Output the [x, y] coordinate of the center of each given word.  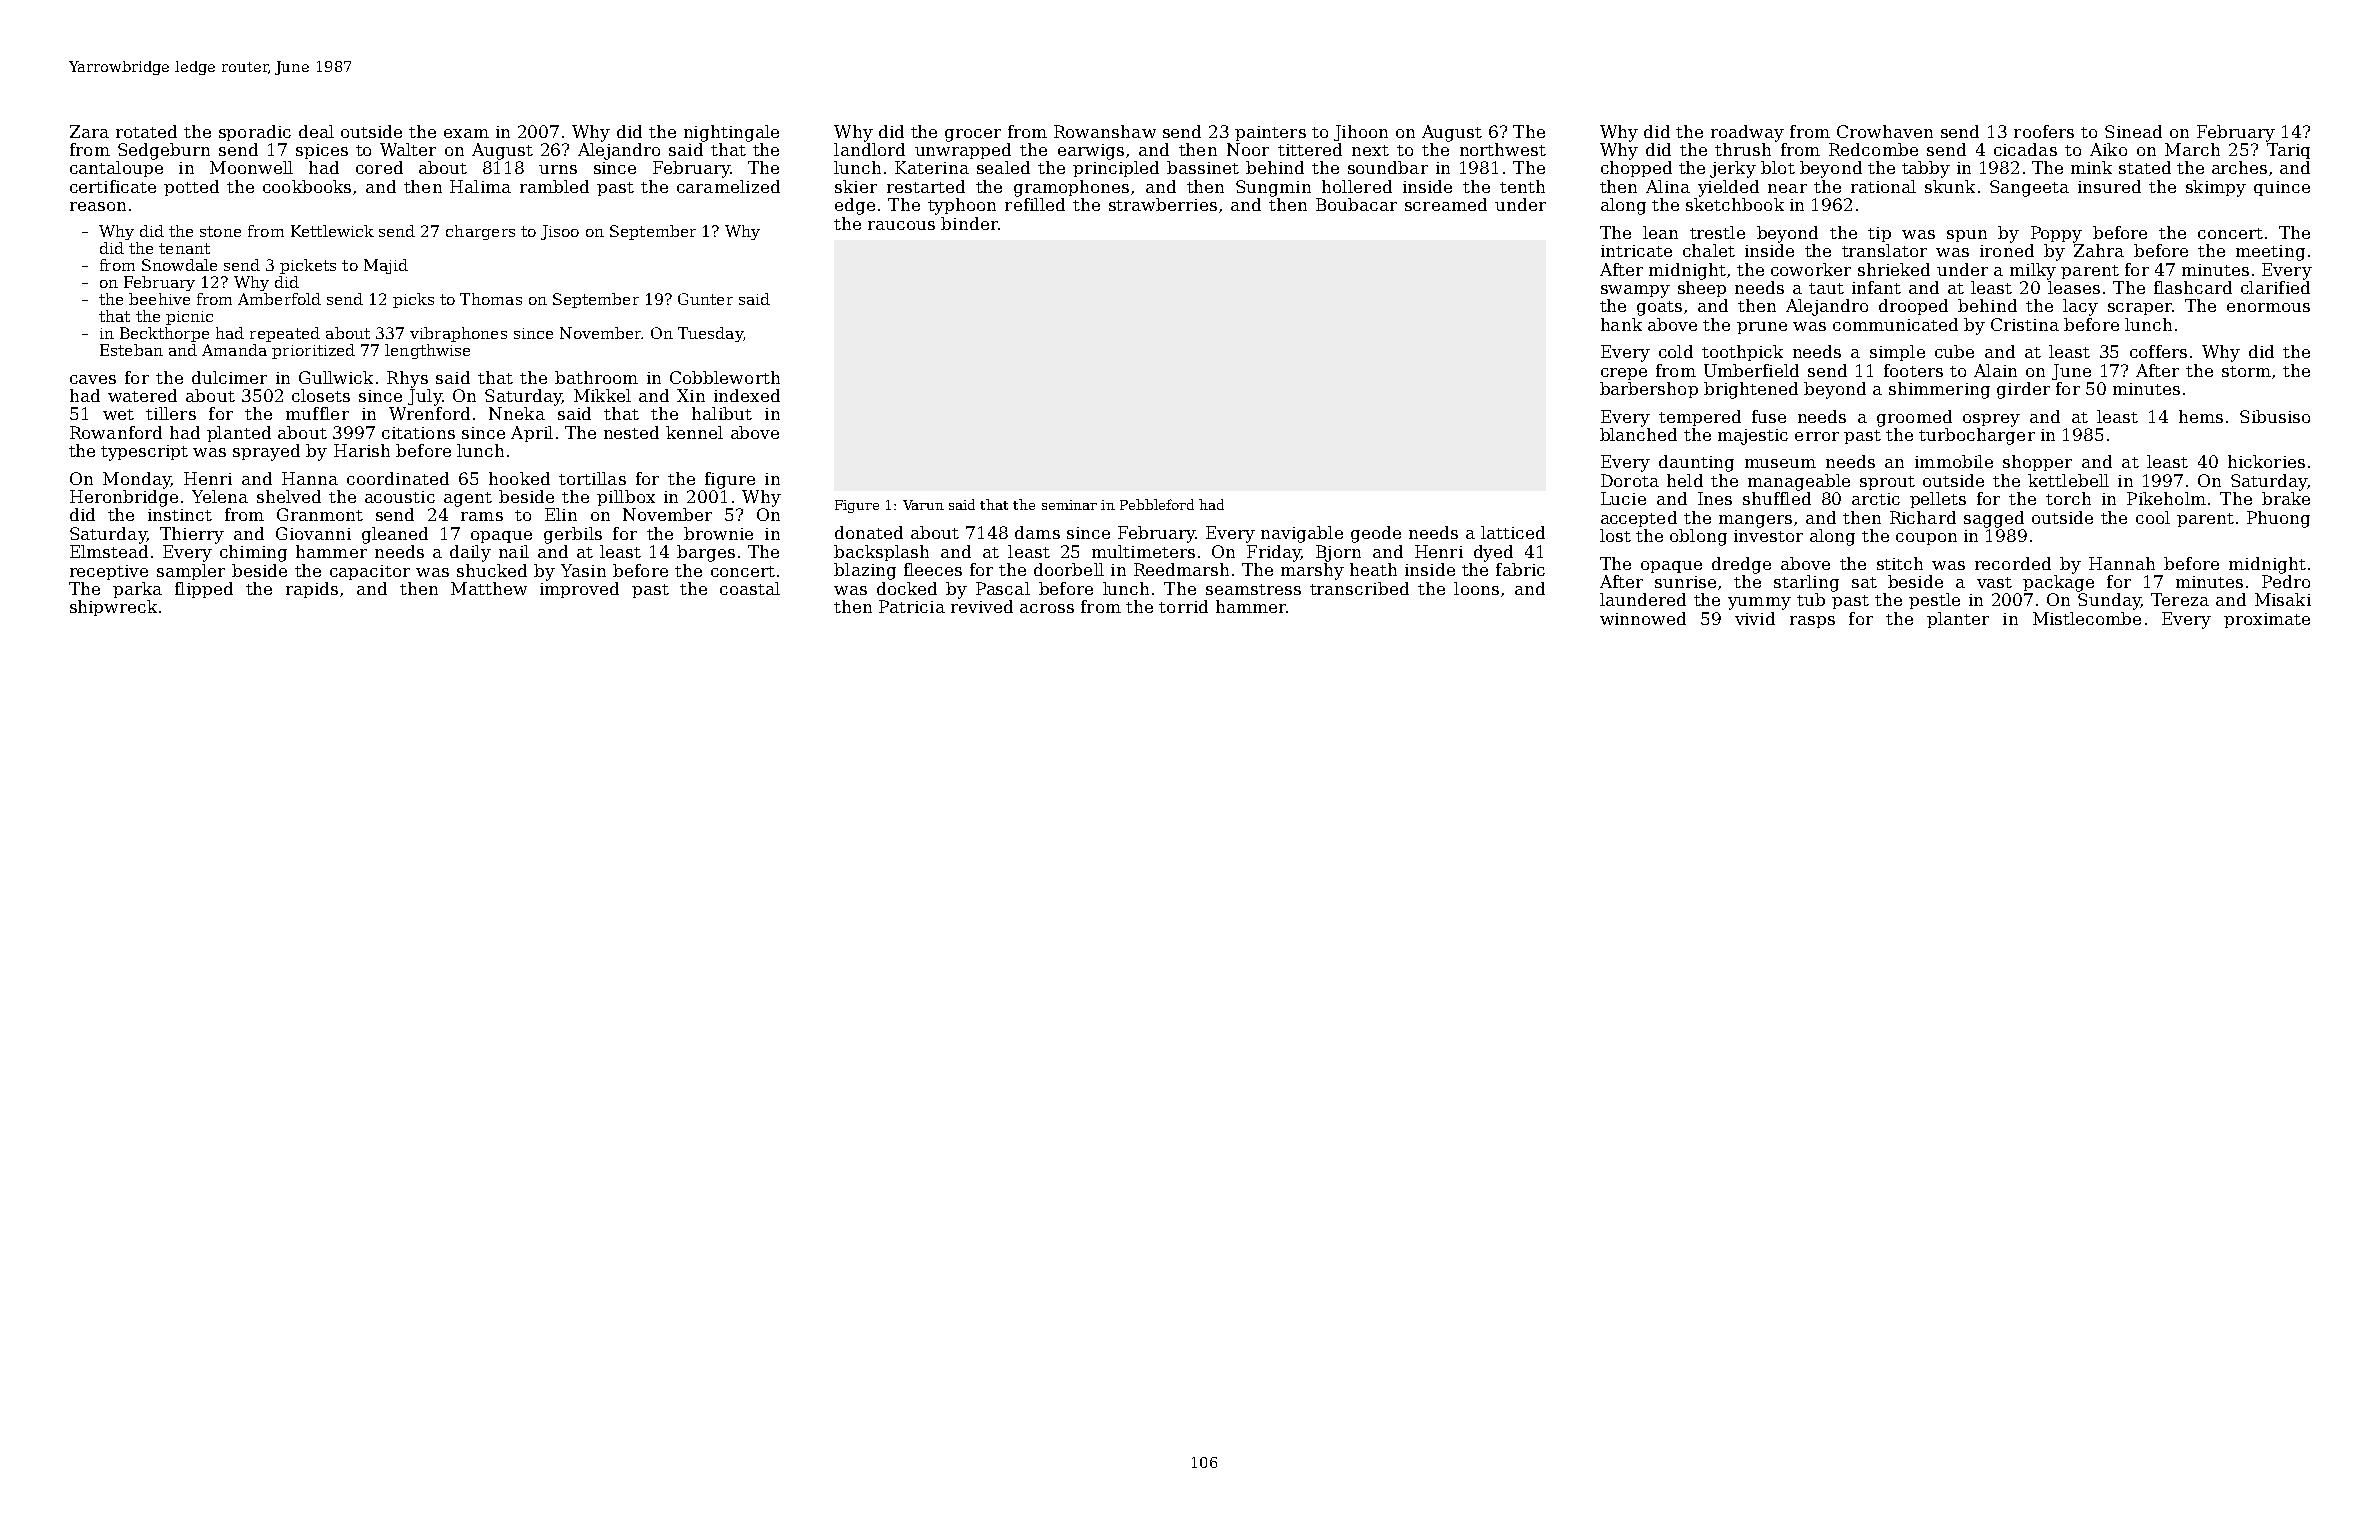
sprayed [266, 452]
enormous [2268, 307]
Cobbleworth [725, 377]
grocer [973, 135]
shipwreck [113, 608]
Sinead [2133, 131]
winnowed [1643, 618]
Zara [89, 131]
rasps [1812, 622]
